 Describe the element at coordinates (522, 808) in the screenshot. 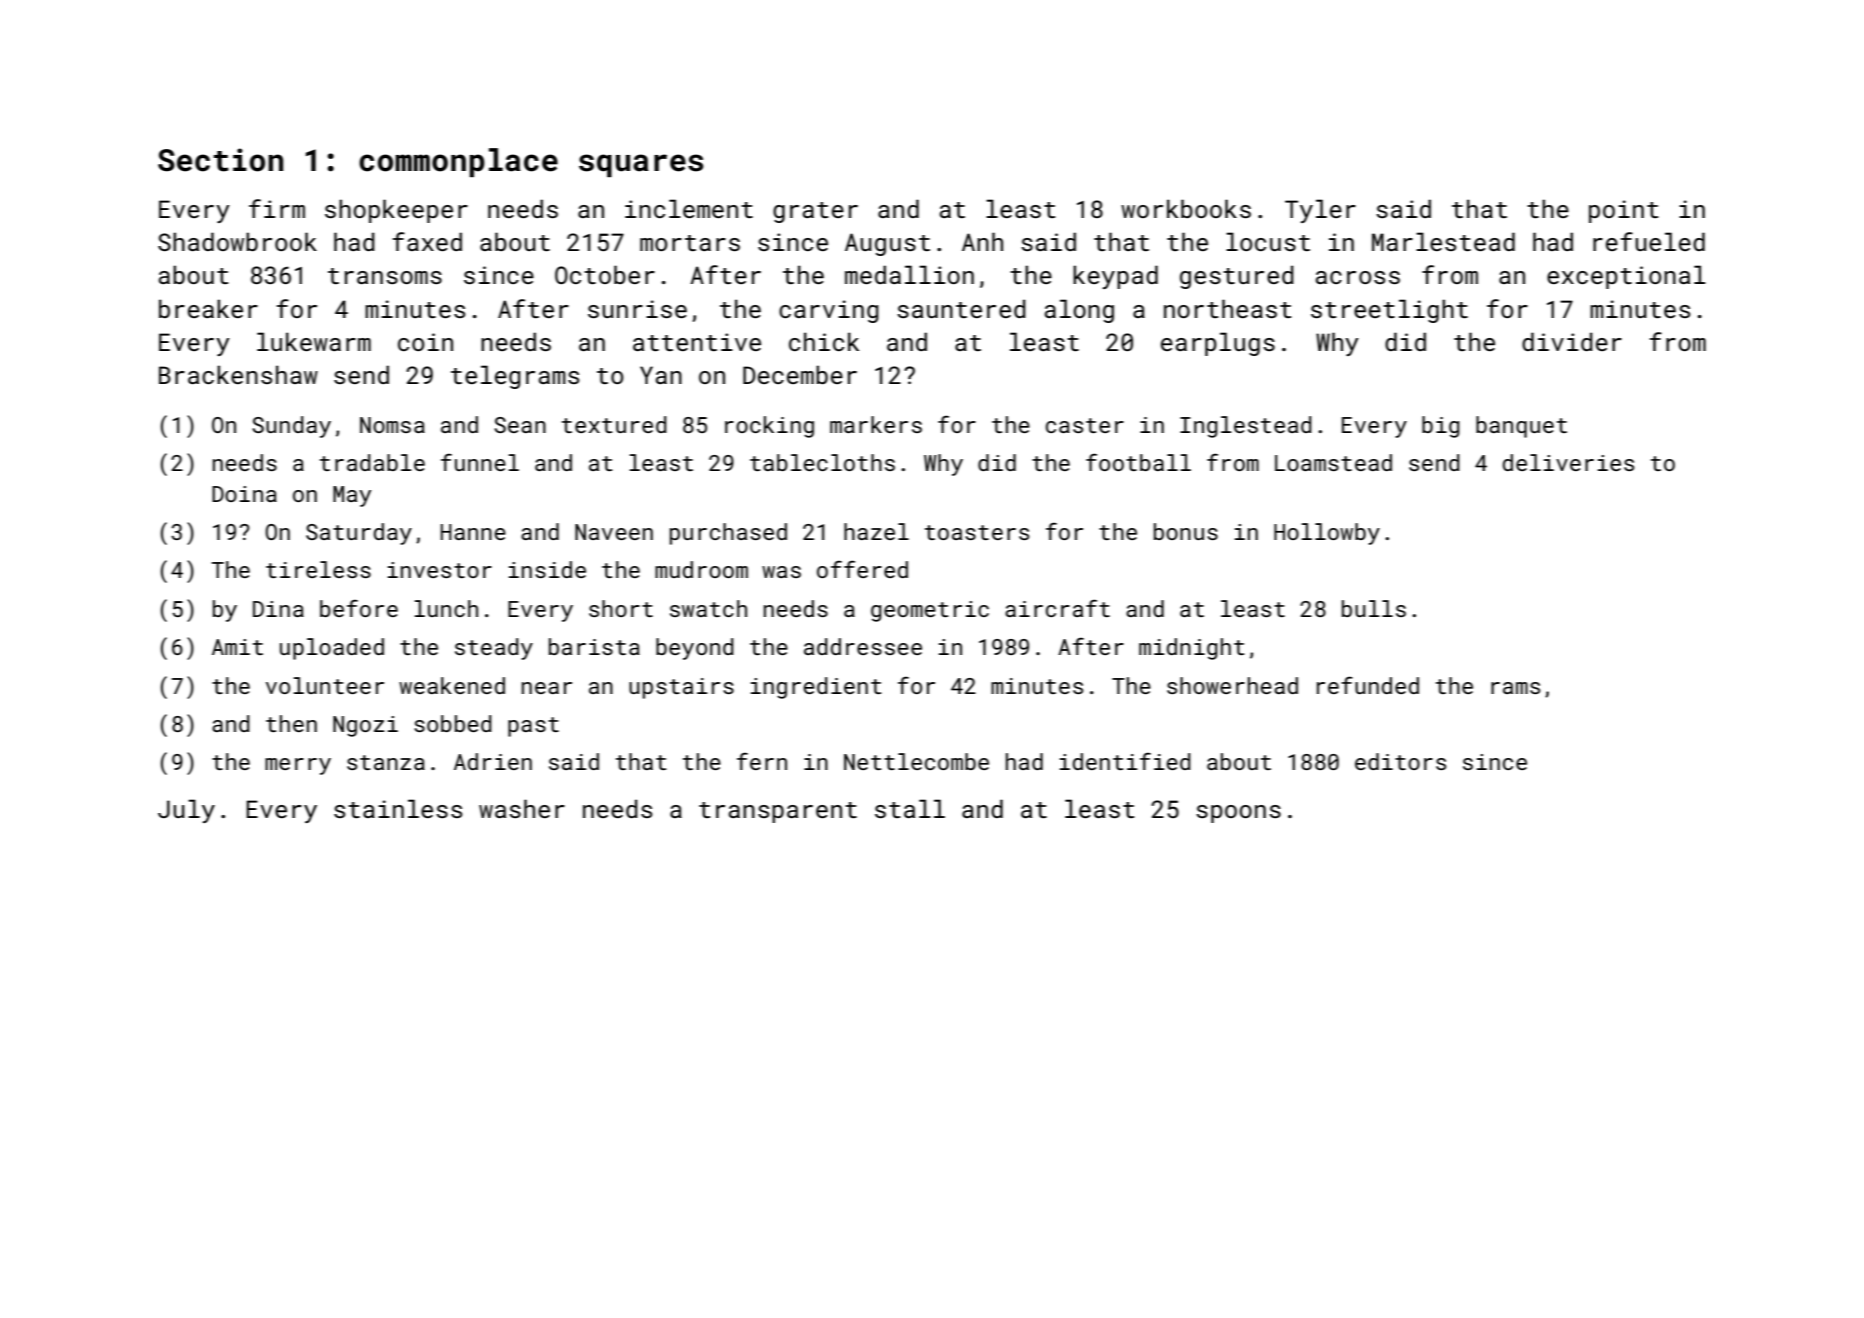

I see `washer` at that location.
